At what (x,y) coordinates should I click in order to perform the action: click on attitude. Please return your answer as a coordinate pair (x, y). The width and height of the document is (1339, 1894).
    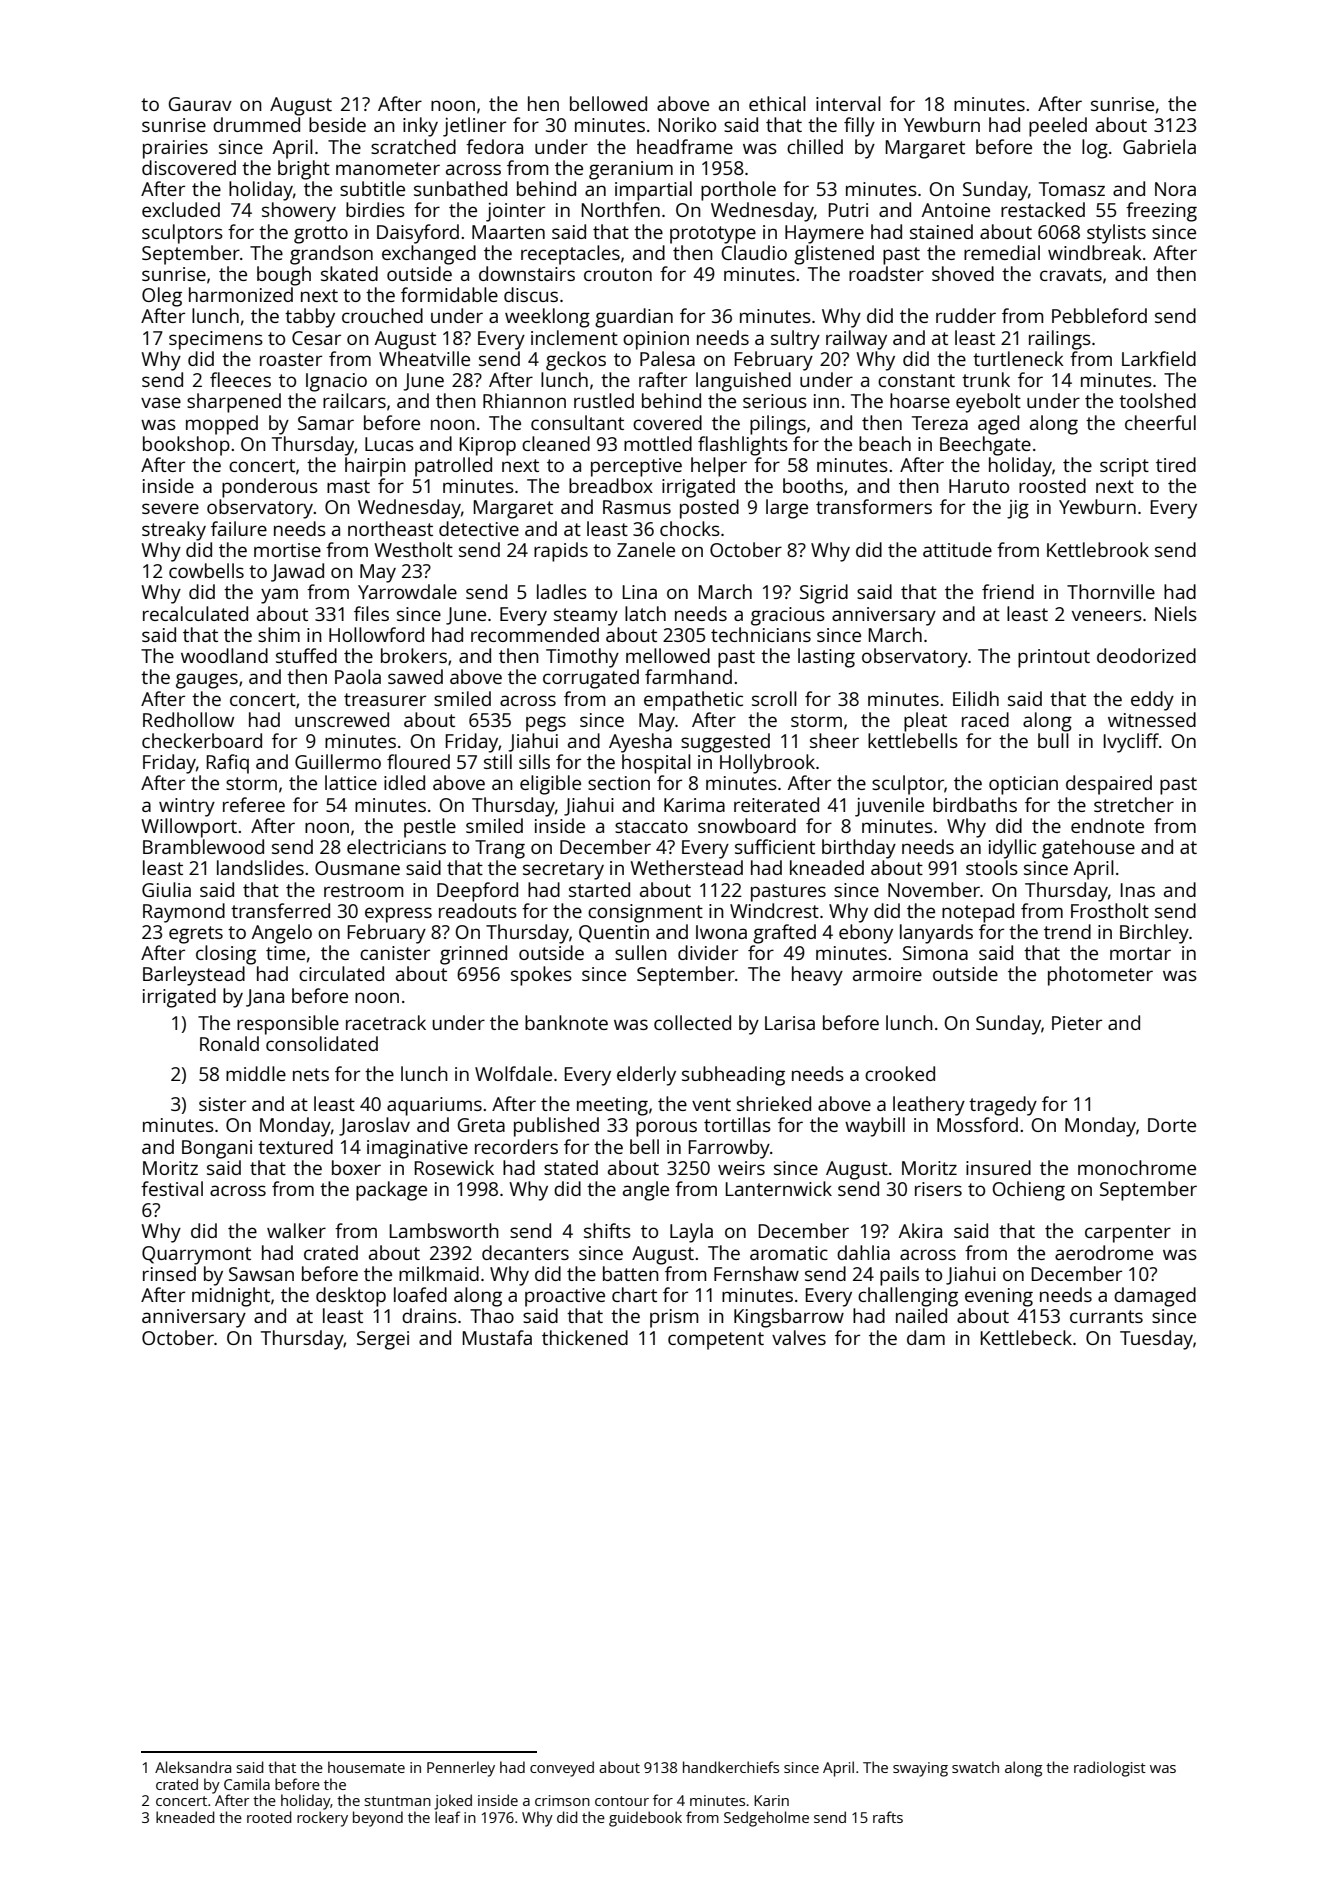
    Looking at the image, I should click on (957, 549).
